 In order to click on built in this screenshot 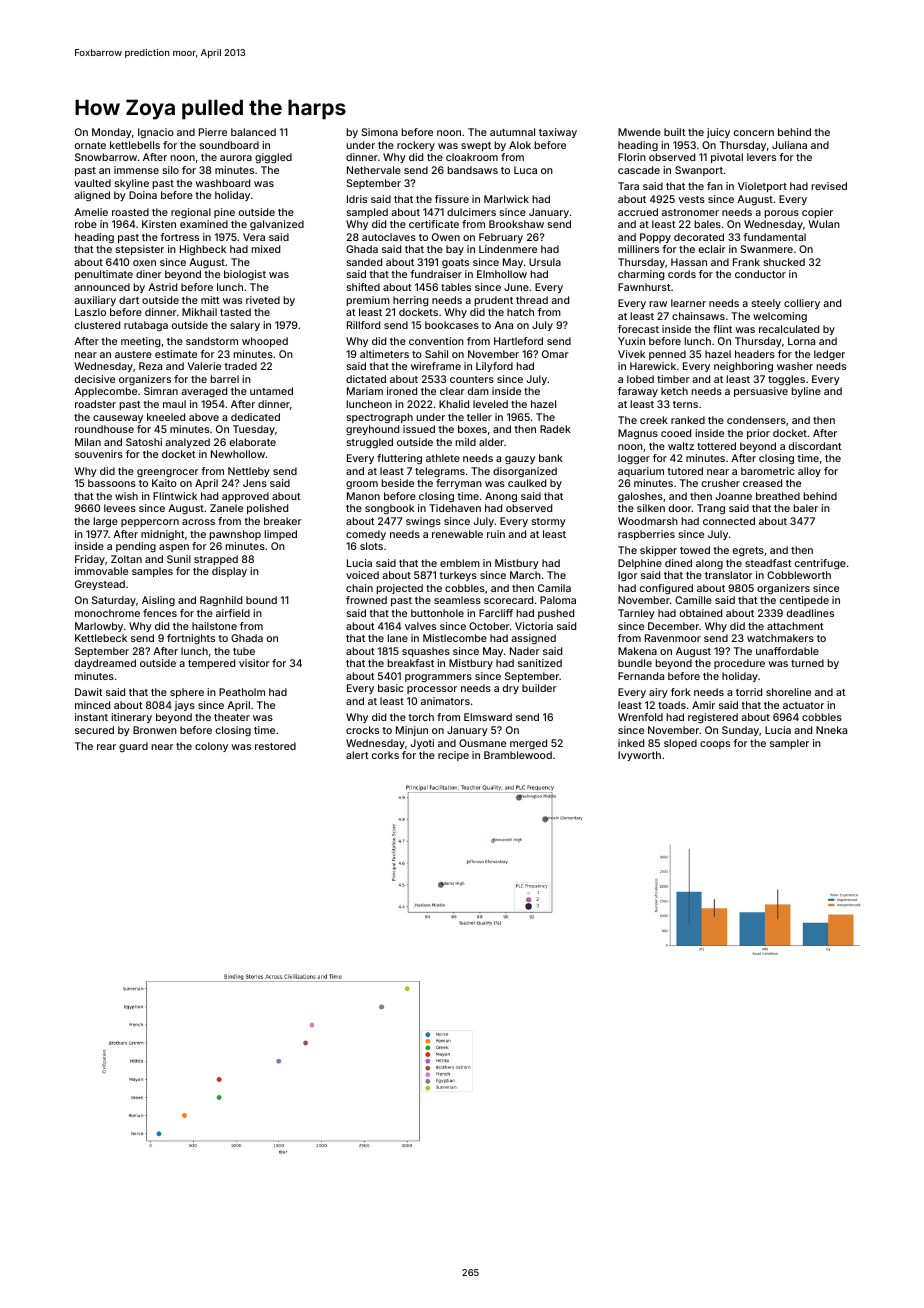, I will do `click(674, 132)`.
